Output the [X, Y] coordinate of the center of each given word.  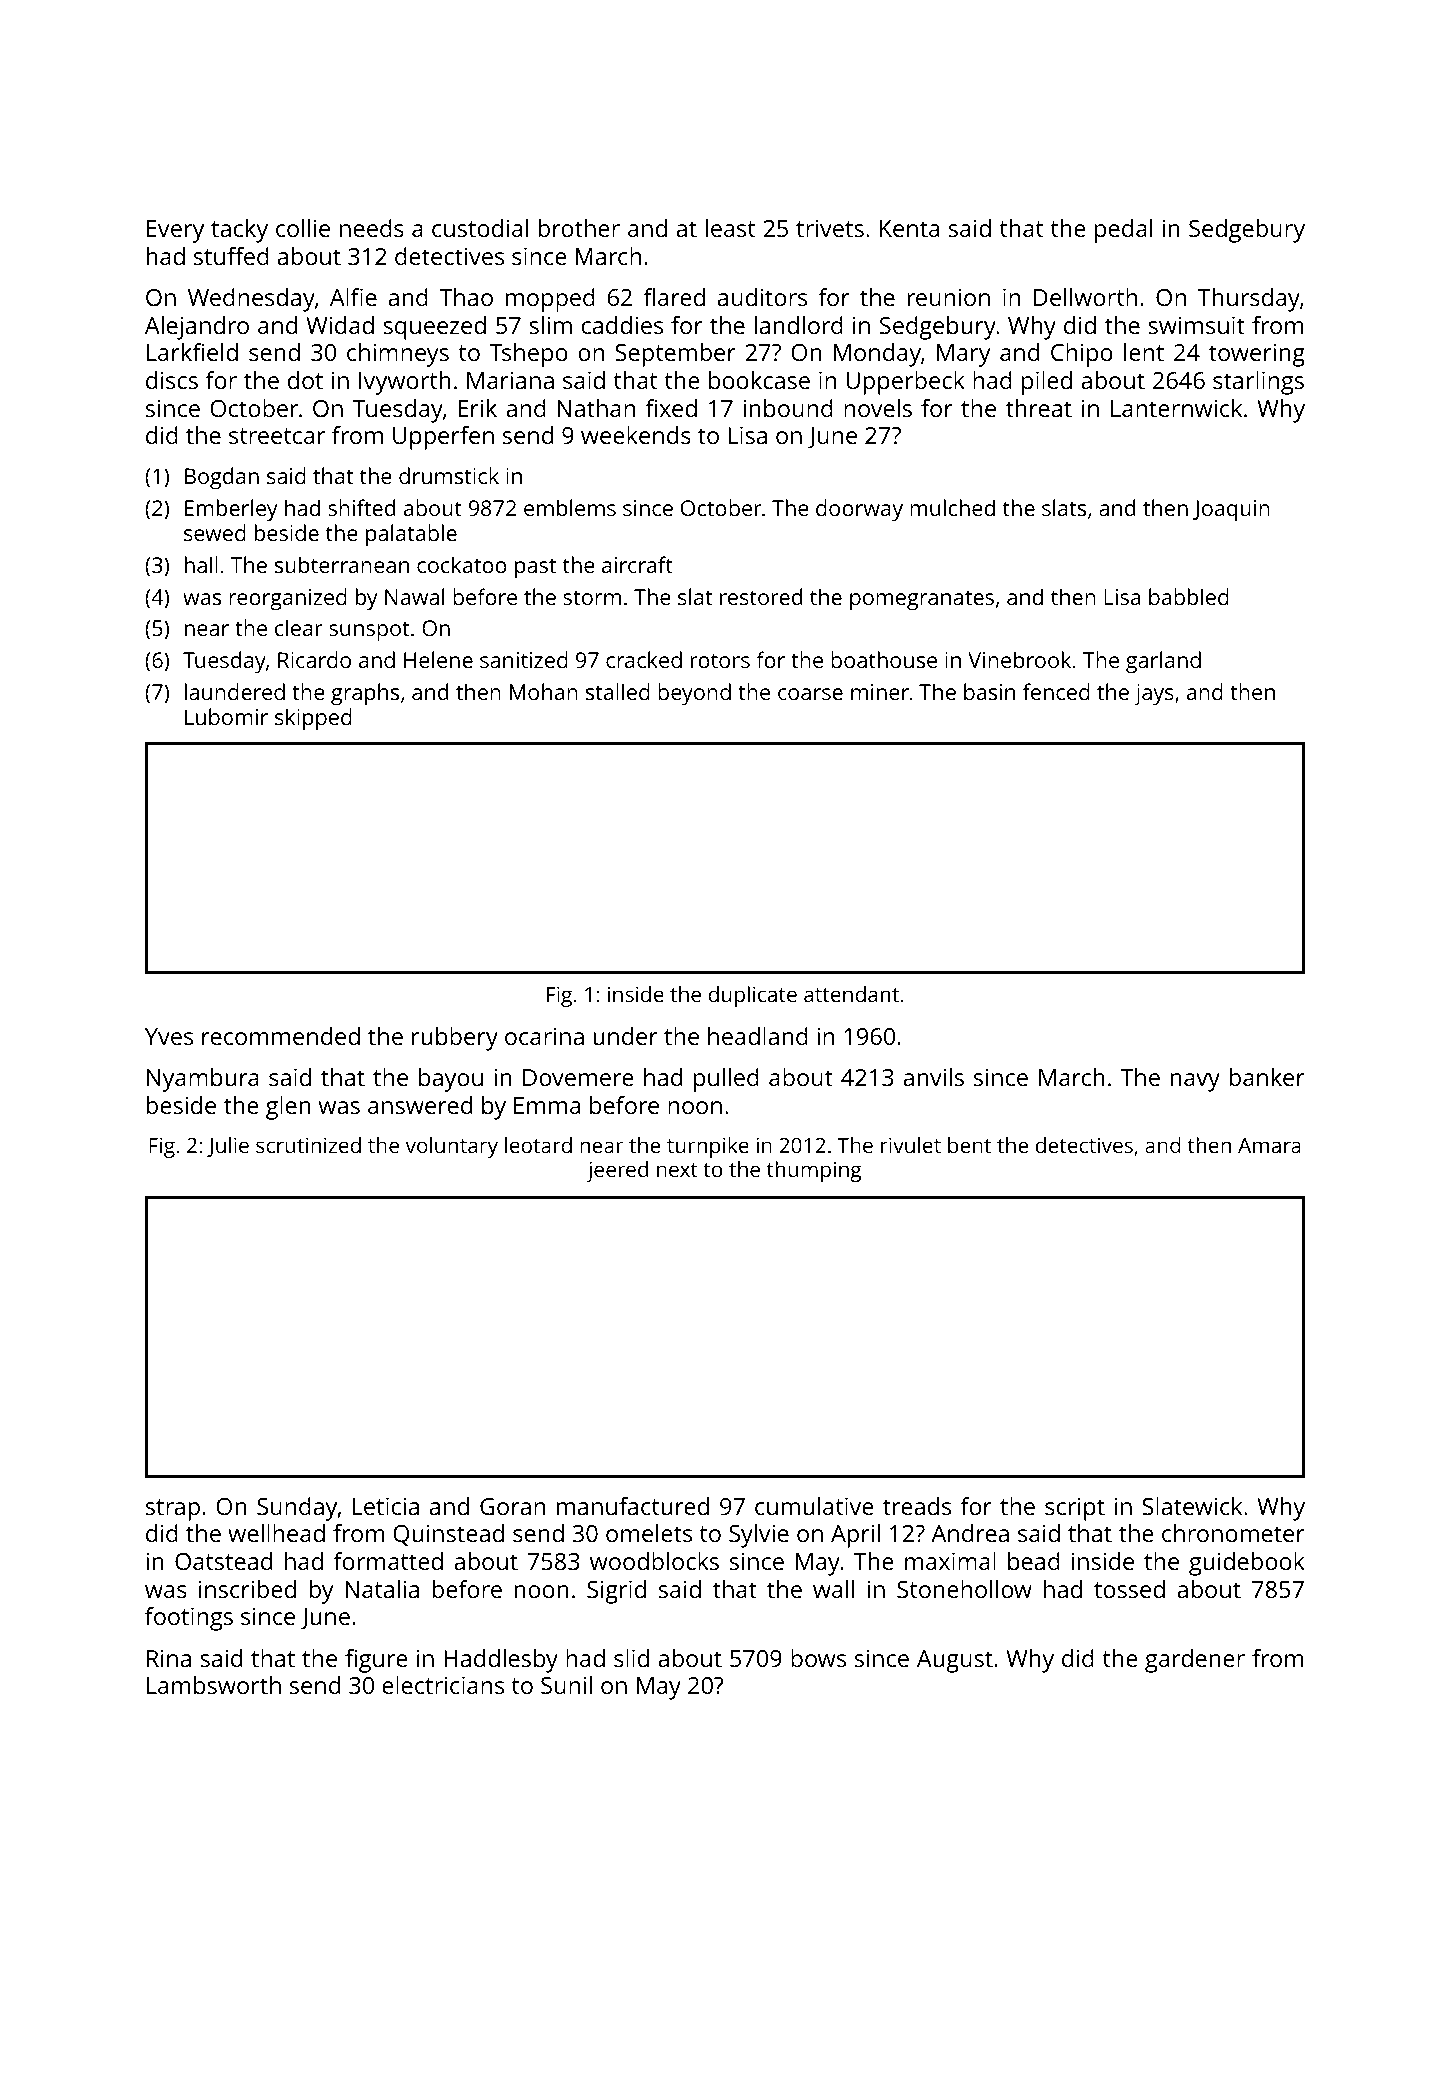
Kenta [909, 228]
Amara [1269, 1145]
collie [303, 228]
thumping [814, 1171]
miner [880, 692]
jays [1154, 694]
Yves [169, 1036]
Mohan [544, 691]
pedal [1123, 231]
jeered [617, 1171]
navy [1195, 1082]
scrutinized [308, 1145]
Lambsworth [214, 1685]
